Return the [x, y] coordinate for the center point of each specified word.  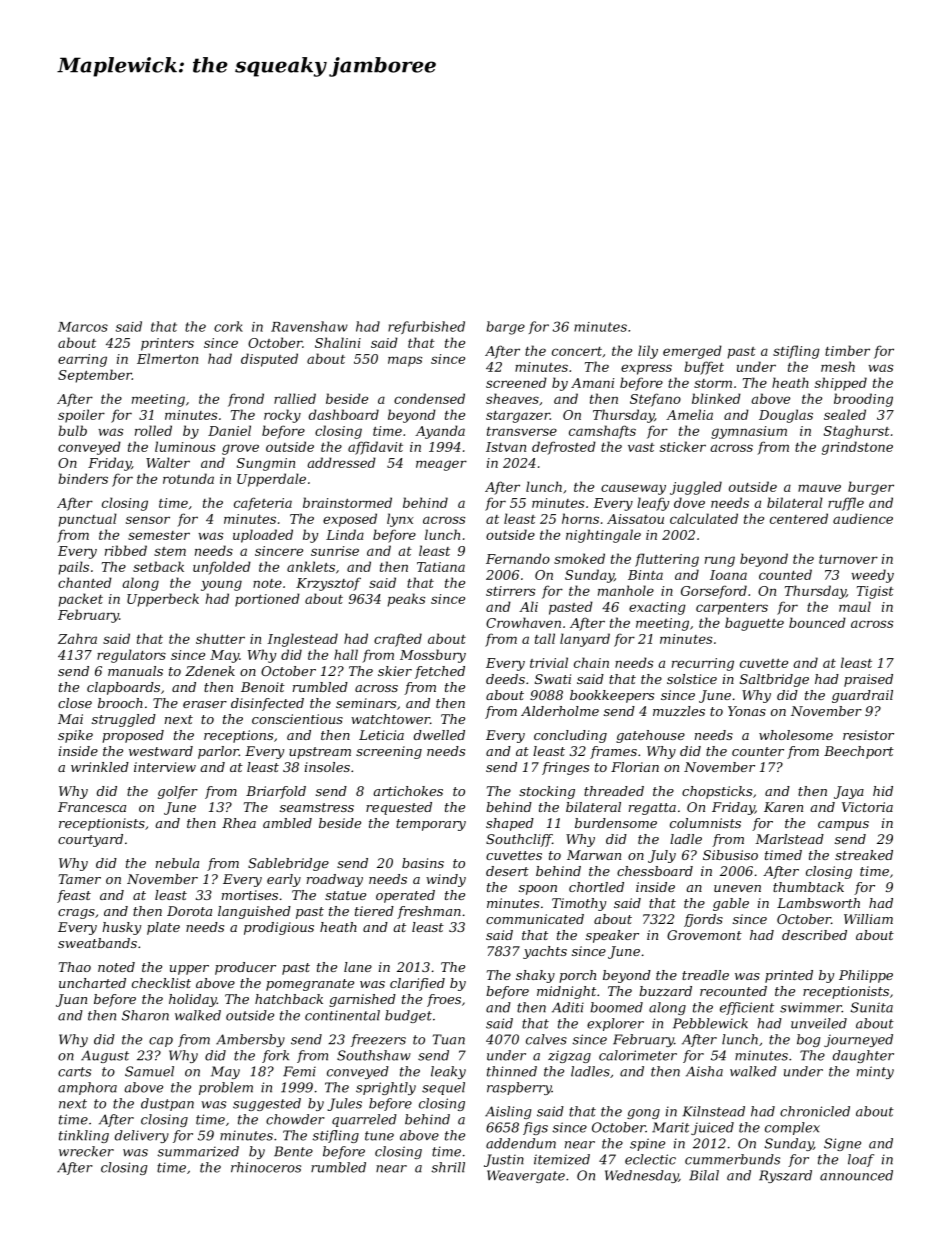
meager [441, 465]
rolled [153, 430]
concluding [570, 736]
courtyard [90, 840]
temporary [431, 825]
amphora [87, 1088]
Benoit [263, 687]
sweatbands [97, 943]
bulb [72, 430]
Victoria [867, 807]
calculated [704, 518]
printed [789, 976]
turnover [848, 559]
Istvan [506, 447]
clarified [417, 984]
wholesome [796, 735]
